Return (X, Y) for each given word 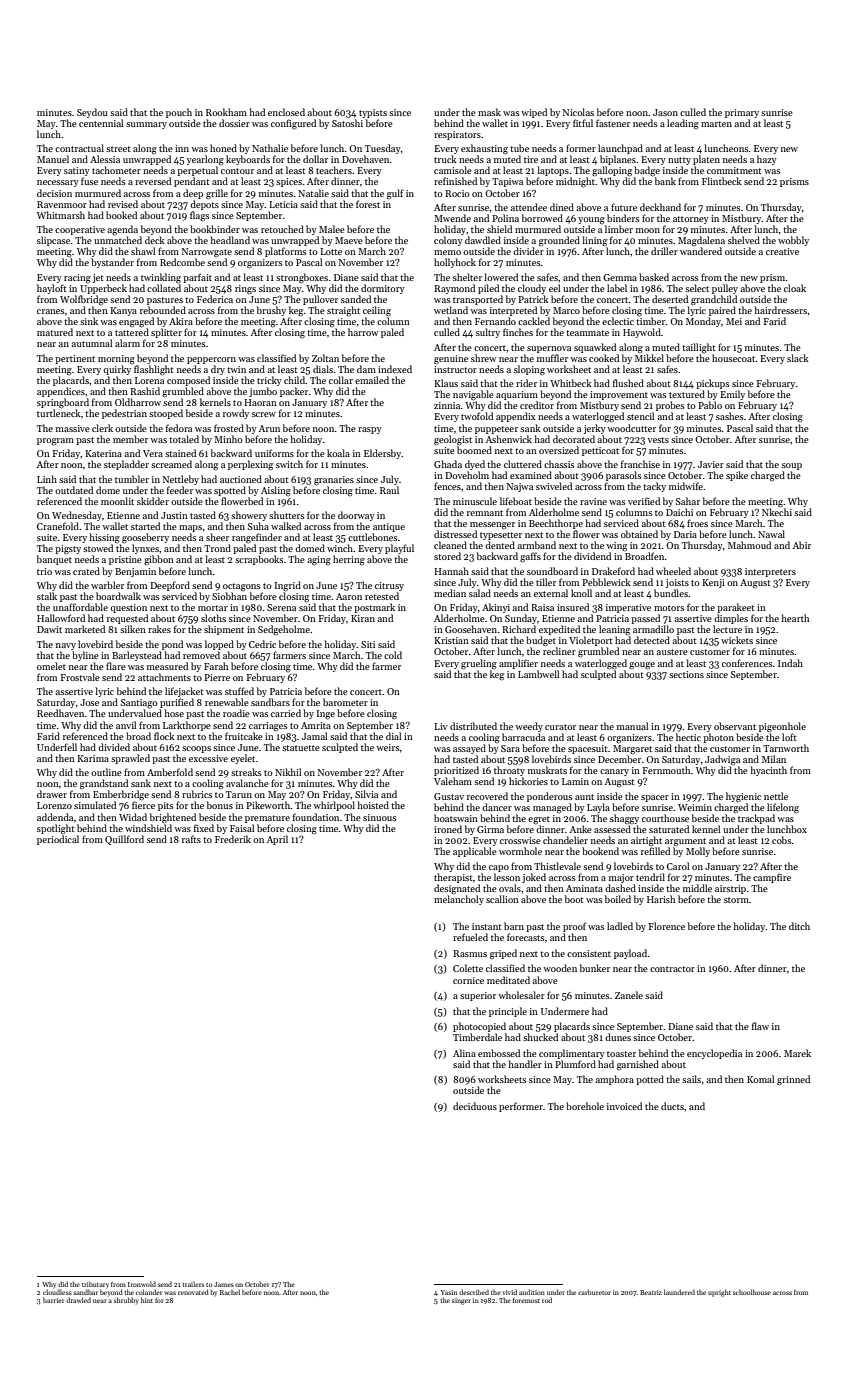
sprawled (130, 759)
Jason (665, 112)
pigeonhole (782, 727)
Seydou (92, 113)
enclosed (286, 112)
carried (286, 713)
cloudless (57, 1292)
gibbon (159, 560)
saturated (669, 829)
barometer (345, 702)
